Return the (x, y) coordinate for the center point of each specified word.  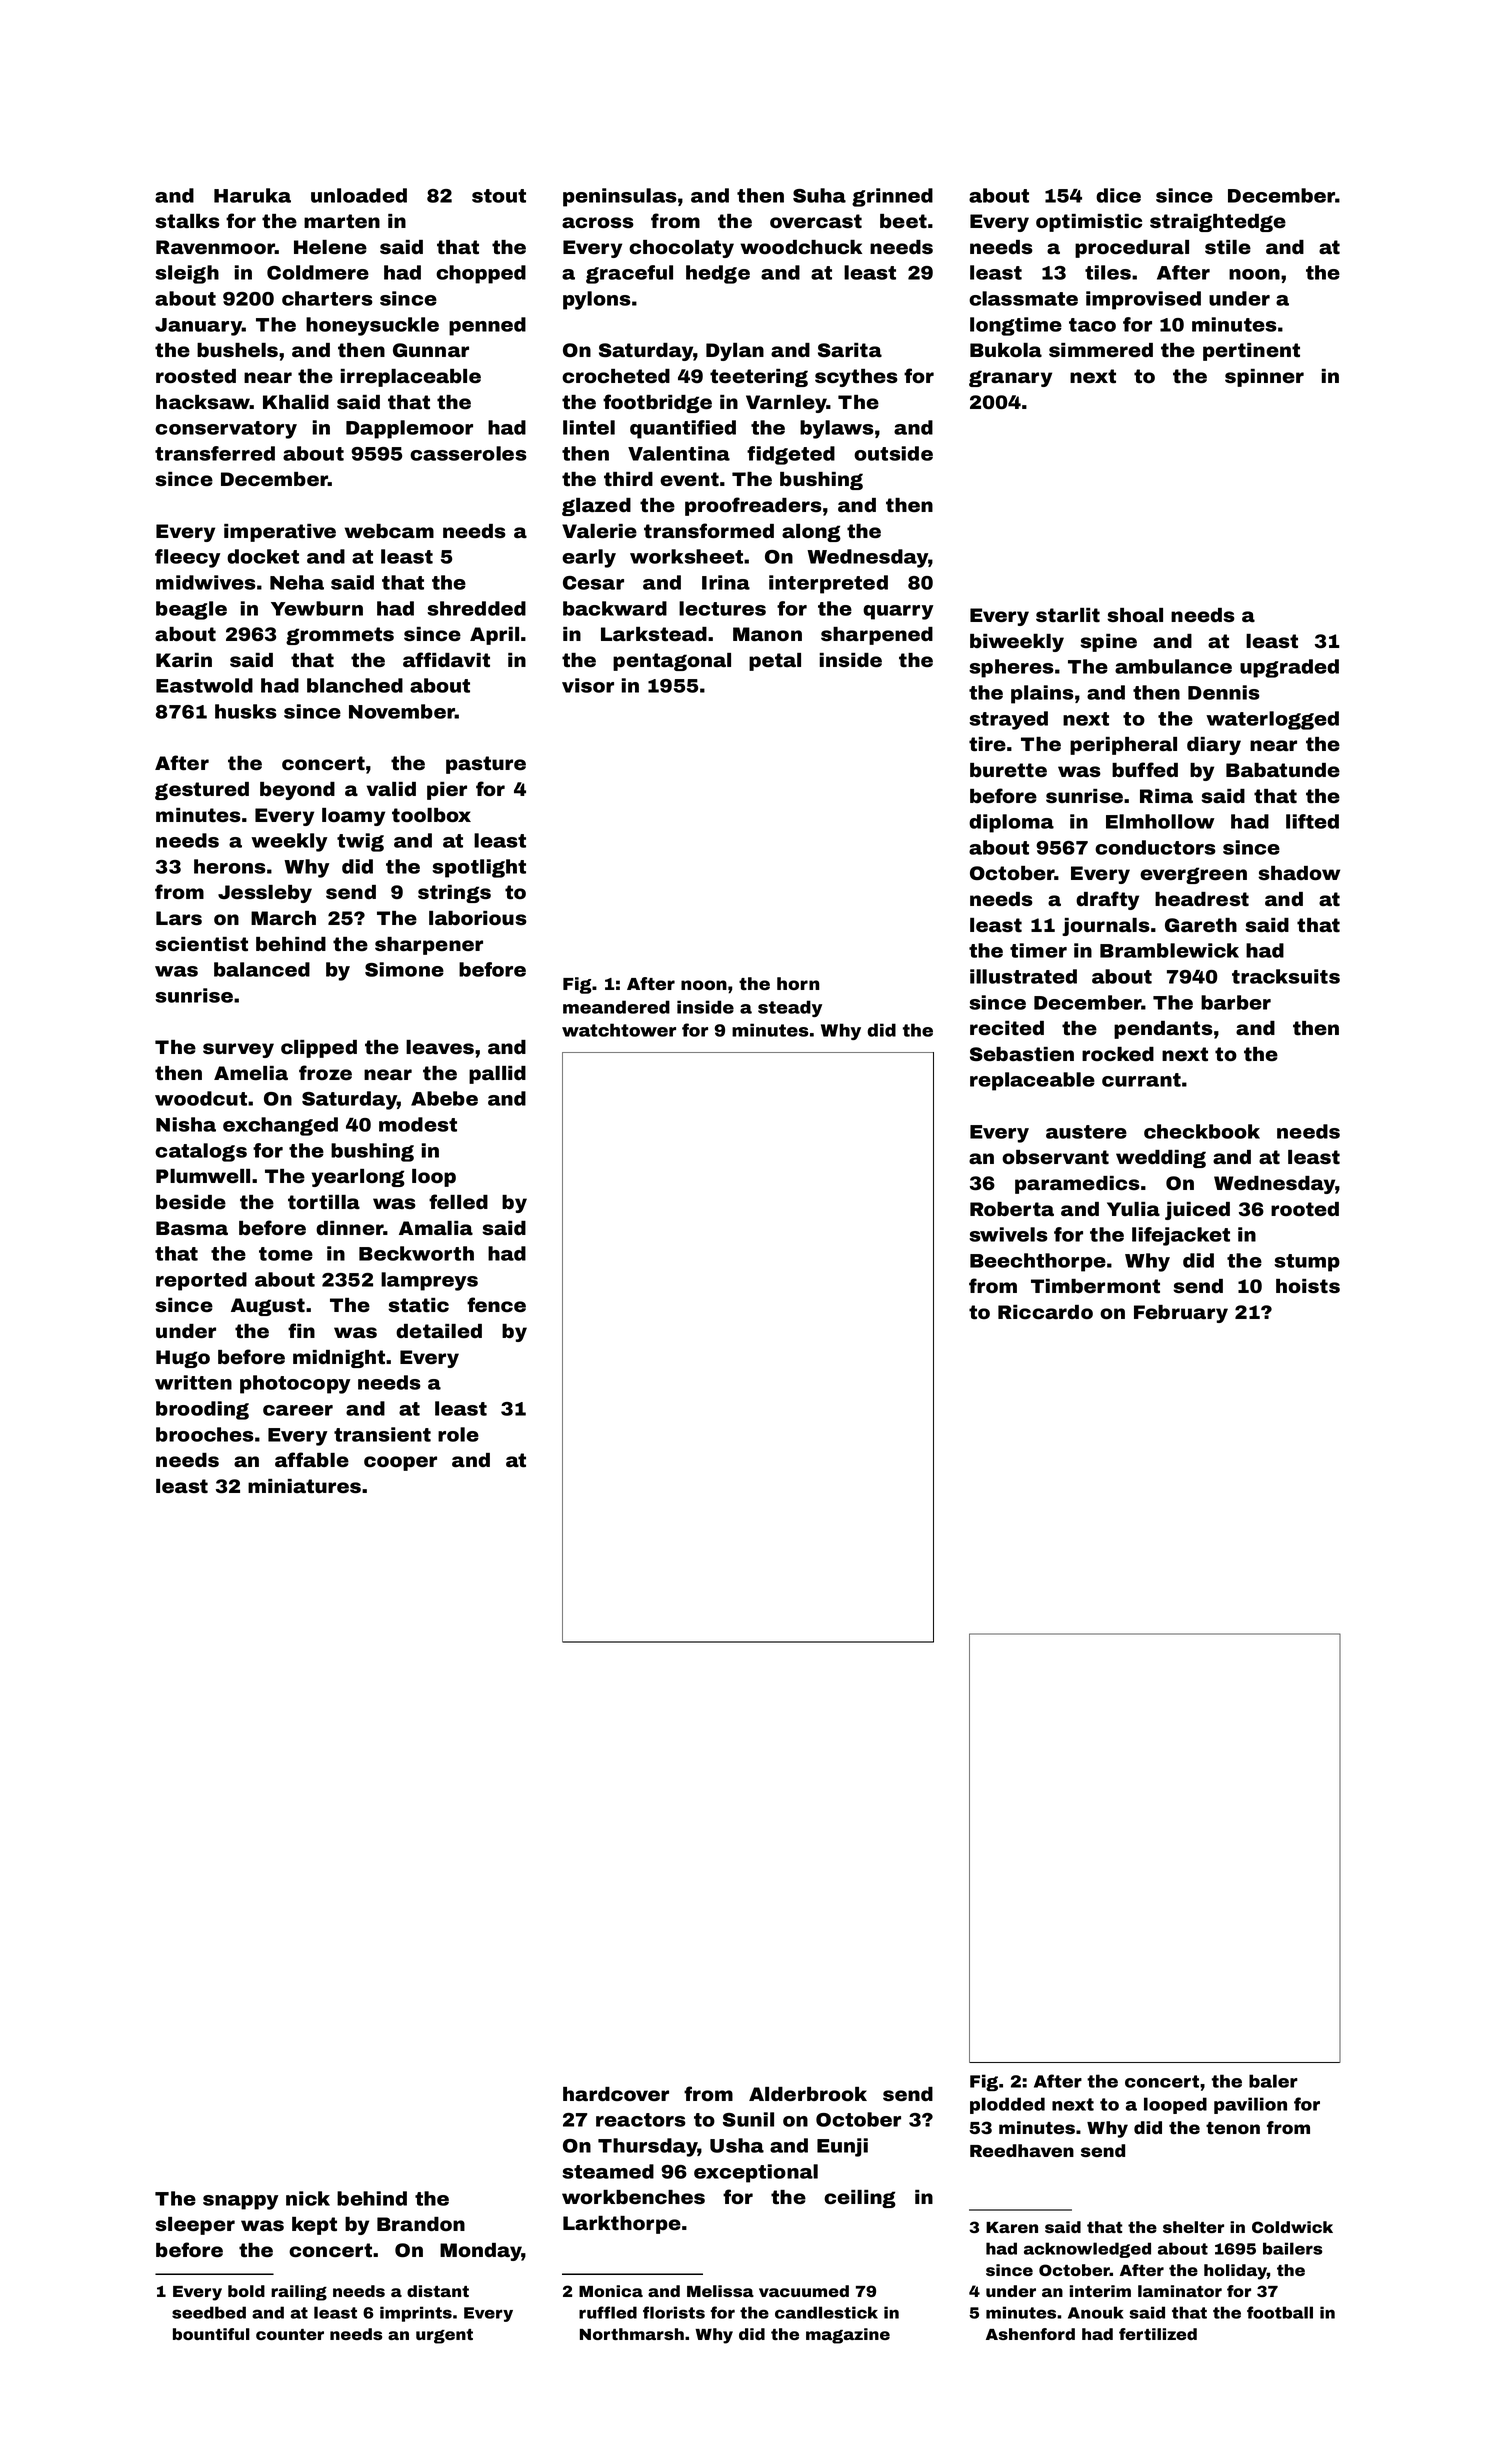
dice (1118, 195)
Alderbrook (808, 2094)
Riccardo (1045, 1312)
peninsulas (620, 197)
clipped (319, 1049)
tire (987, 744)
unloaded (359, 195)
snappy (240, 2202)
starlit (1068, 615)
